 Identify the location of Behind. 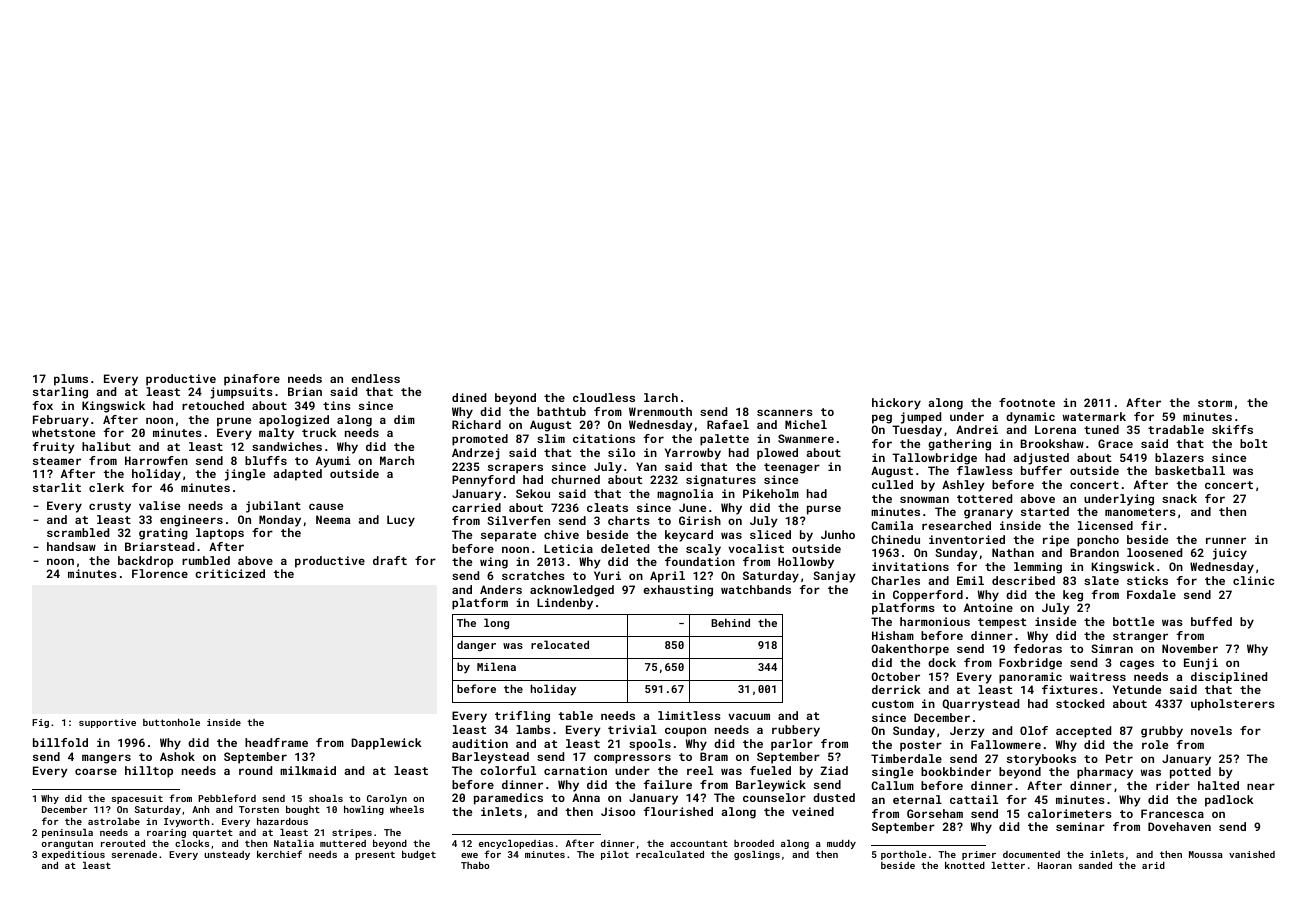
(730, 622).
